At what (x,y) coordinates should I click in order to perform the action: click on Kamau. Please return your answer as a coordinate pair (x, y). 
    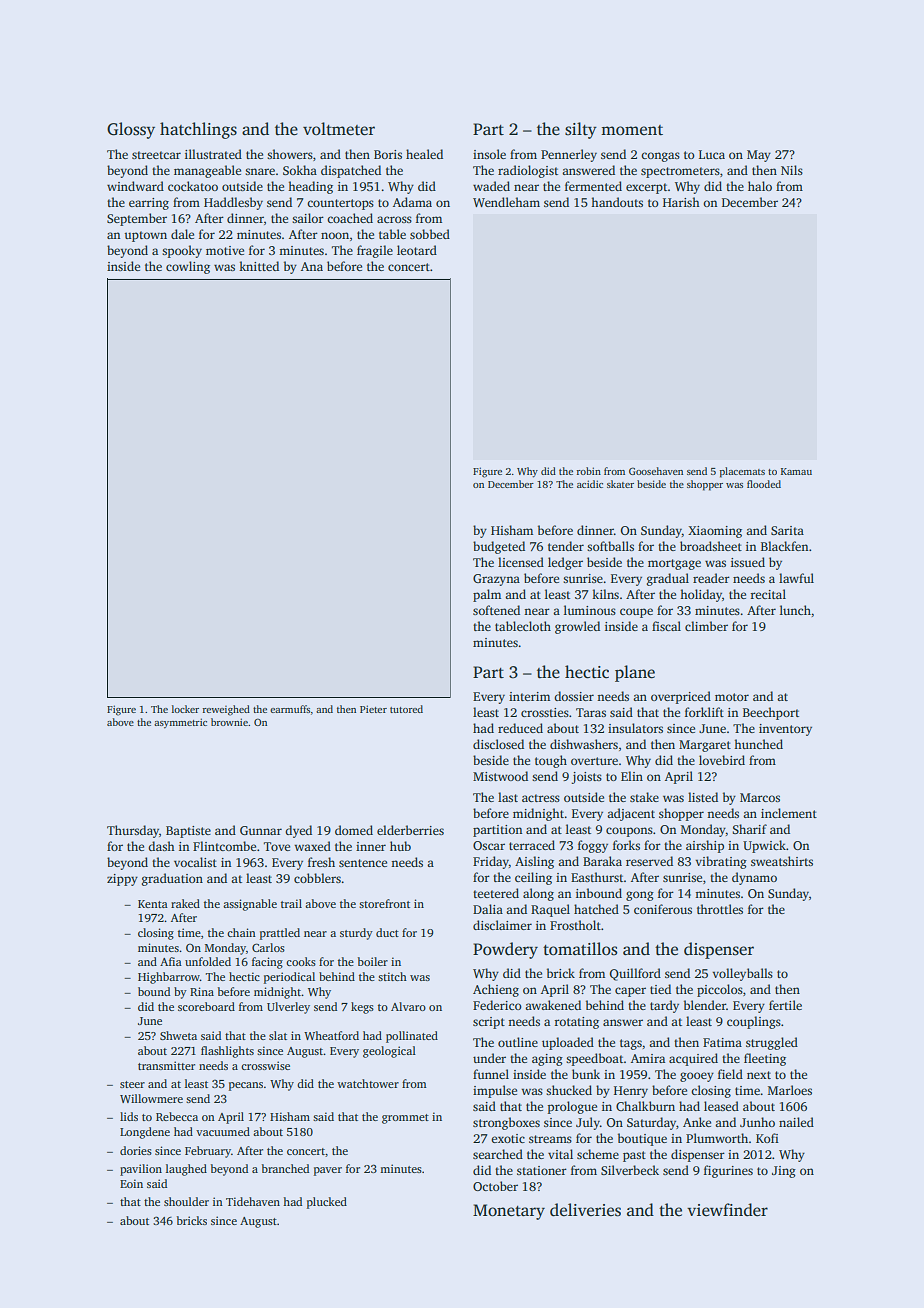
    Looking at the image, I should click on (796, 471).
